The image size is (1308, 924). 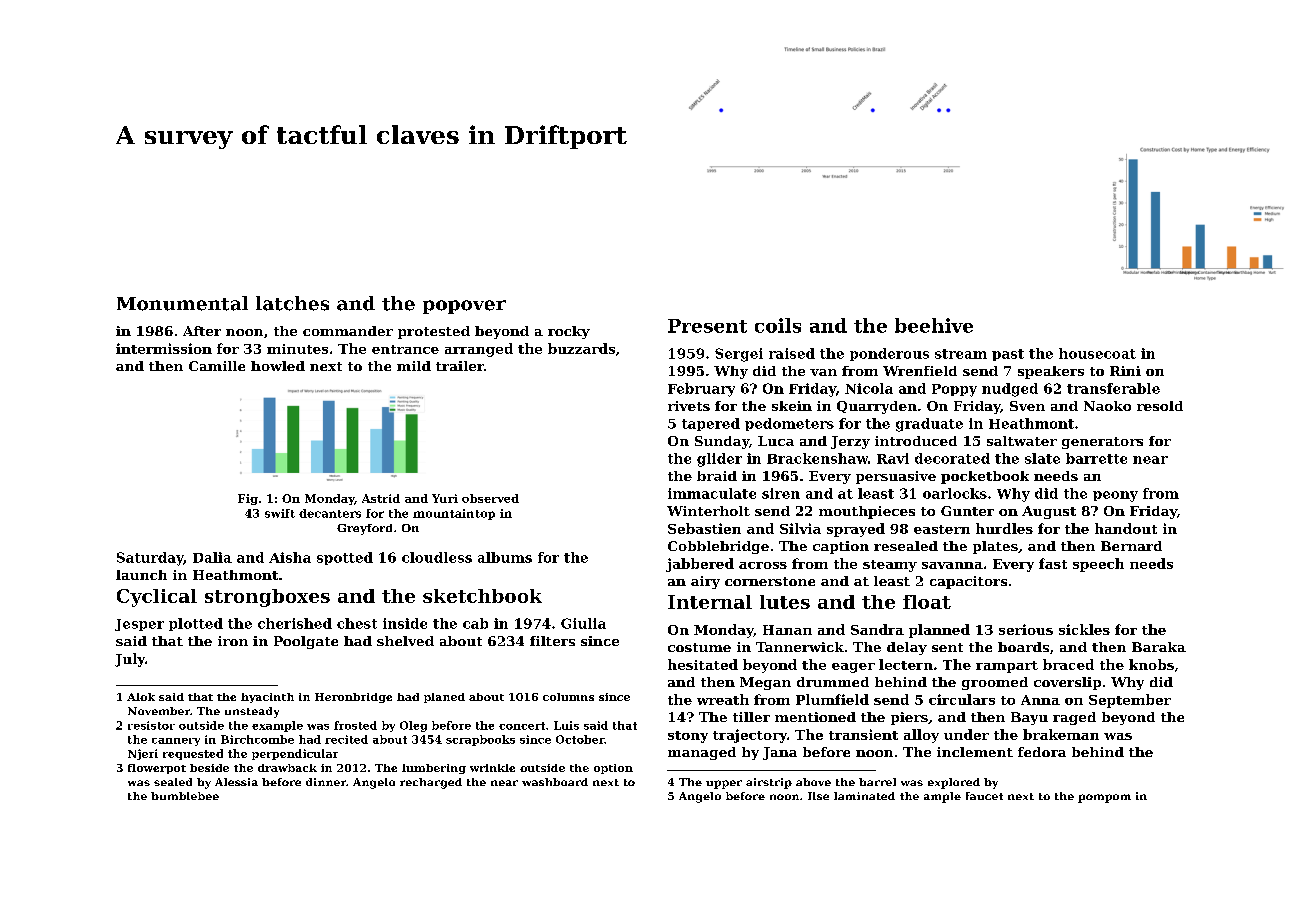 I want to click on latches, so click(x=292, y=303).
